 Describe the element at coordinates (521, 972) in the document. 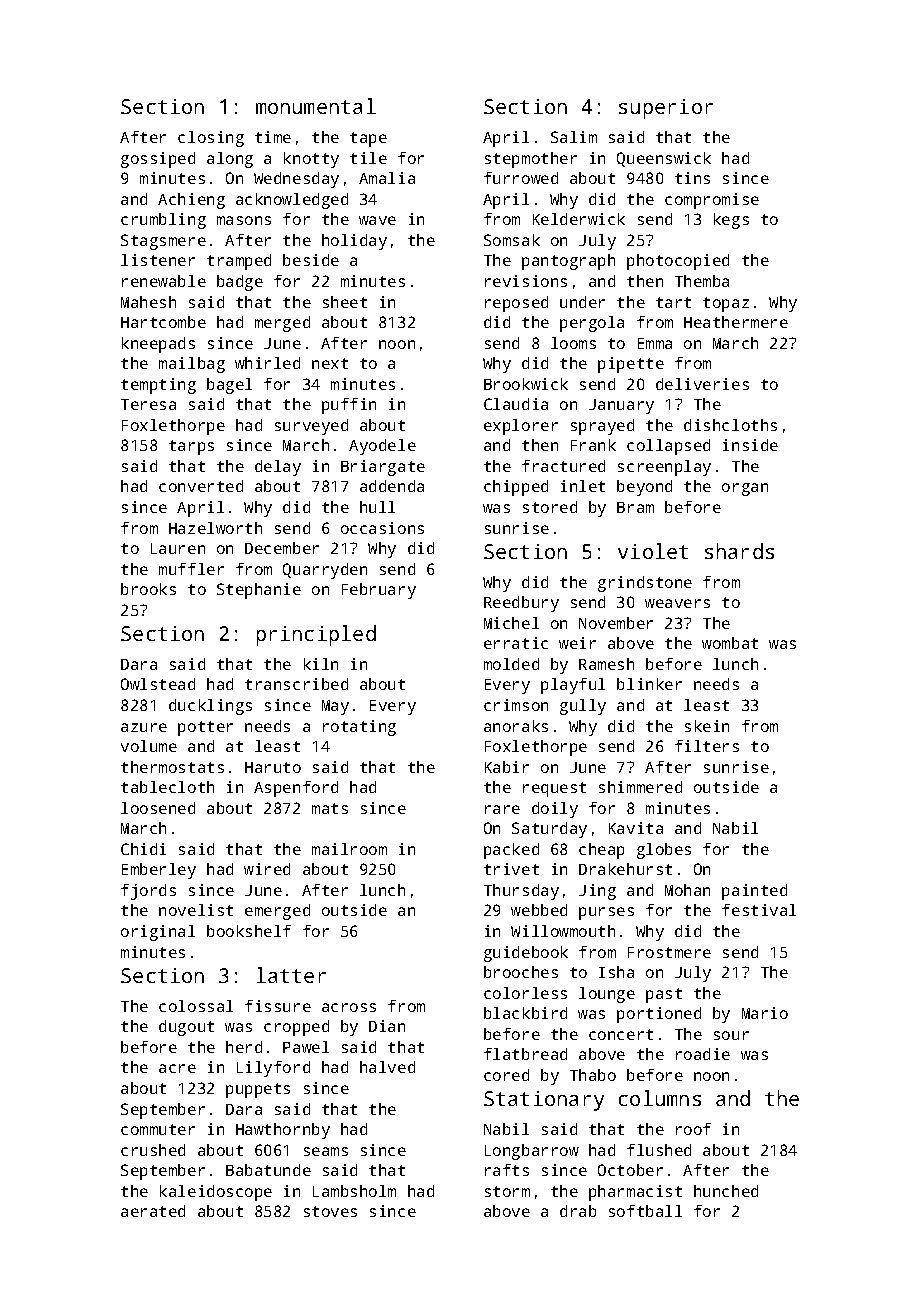

I see `brooches` at that location.
